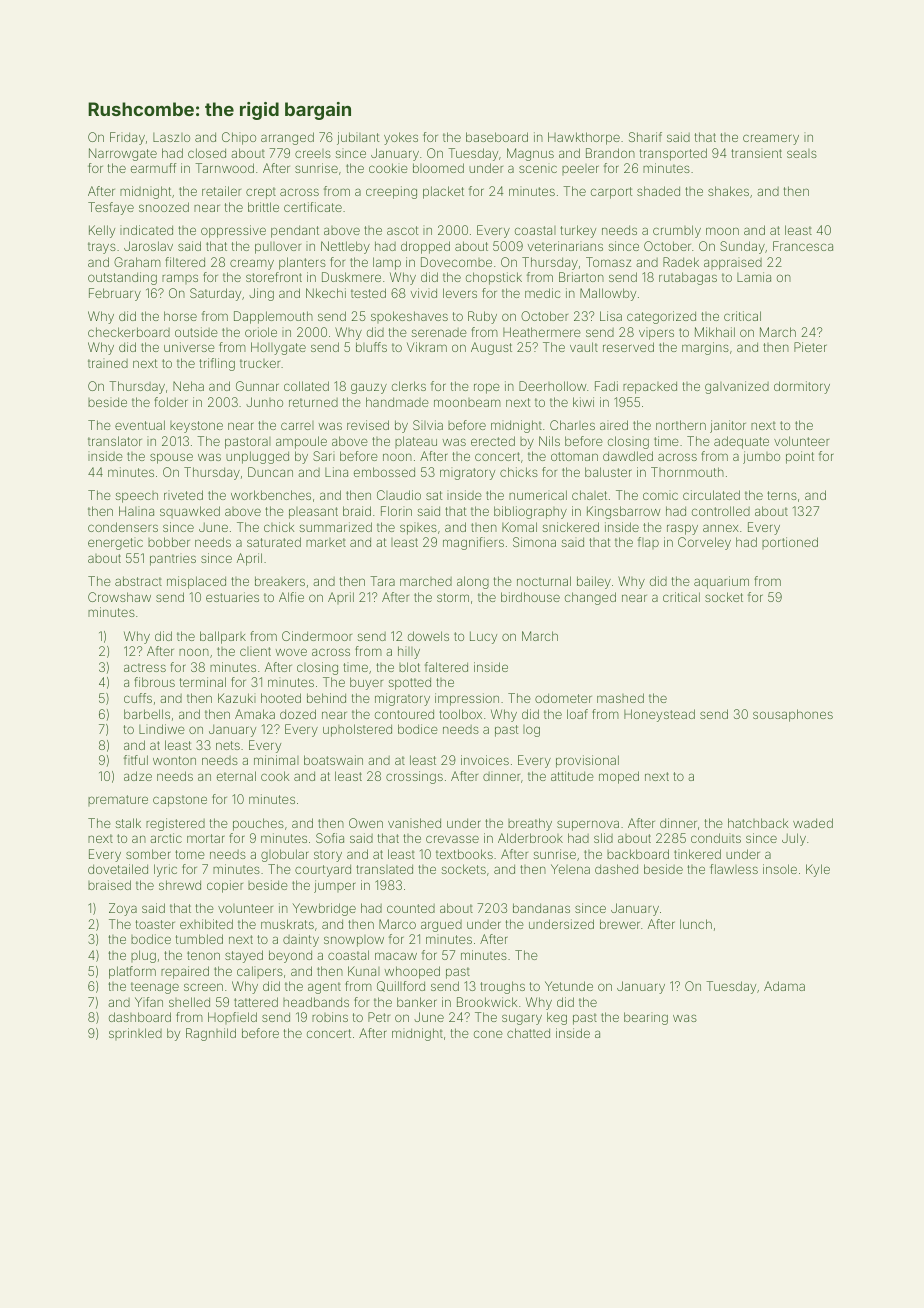 Image resolution: width=924 pixels, height=1308 pixels. Describe the element at coordinates (417, 1002) in the screenshot. I see `banker` at that location.
